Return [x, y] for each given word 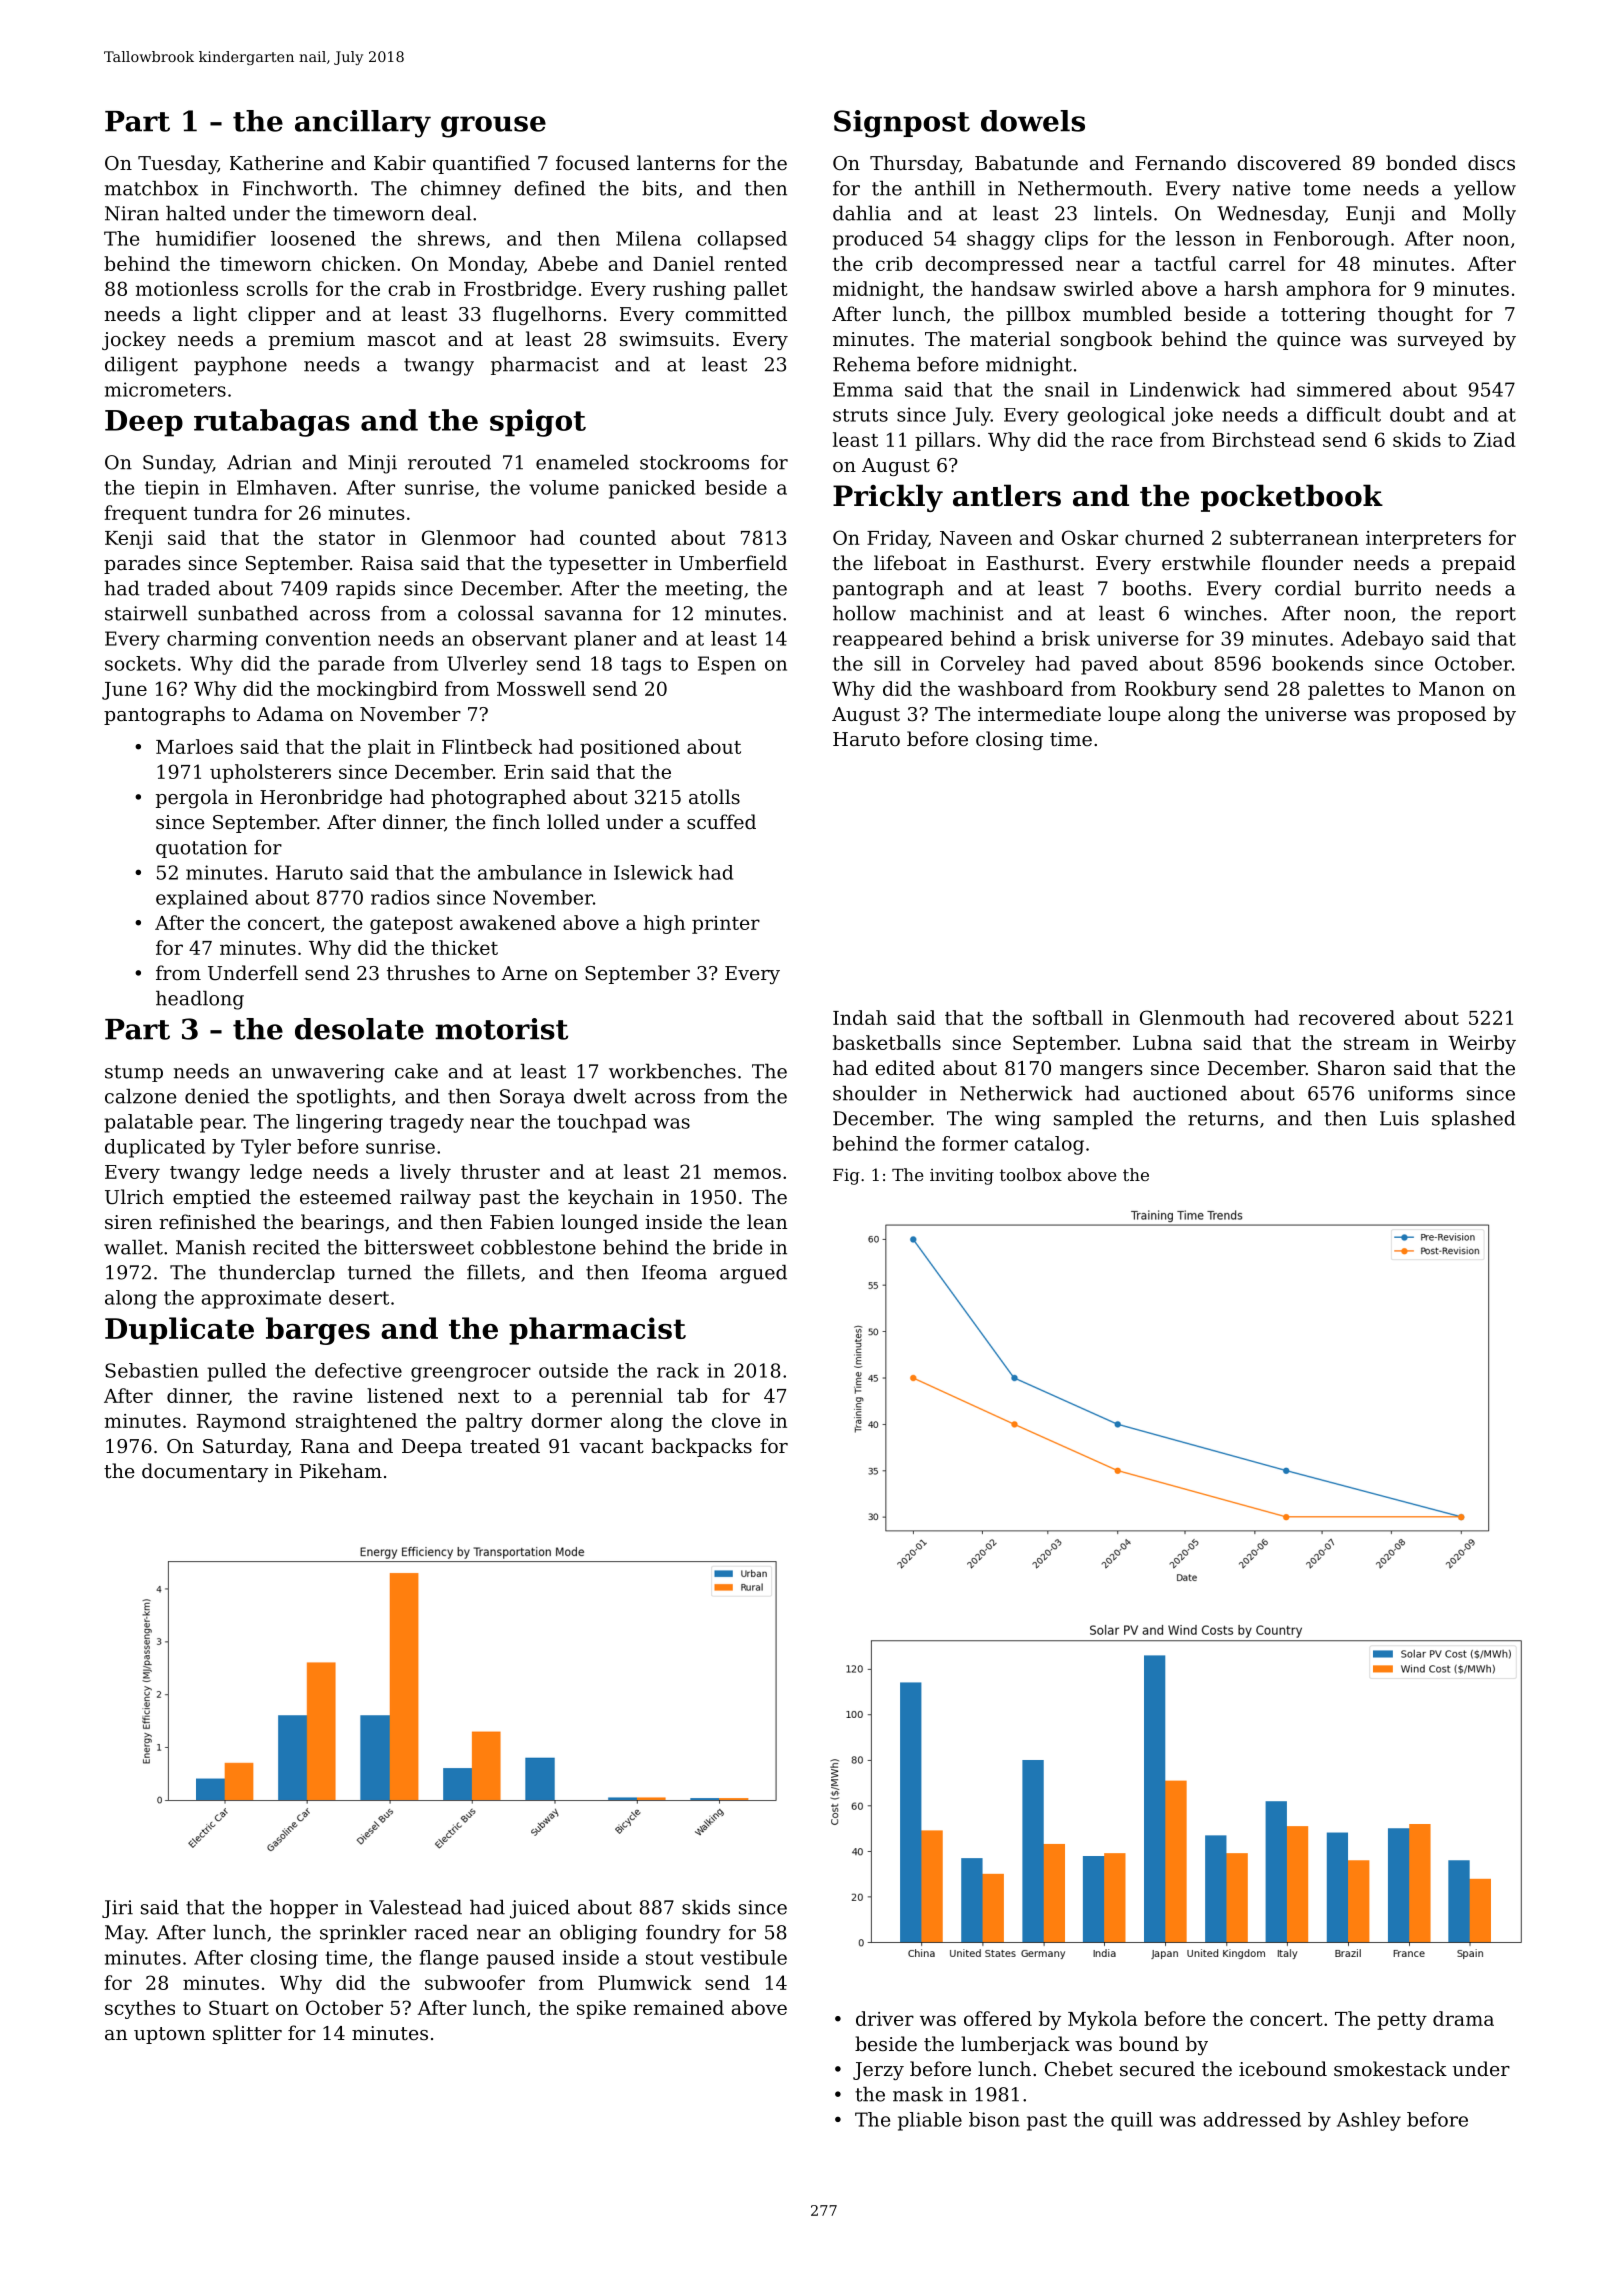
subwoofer [475, 1982]
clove [736, 1420]
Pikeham [341, 1470]
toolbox [1031, 1174]
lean [767, 1221]
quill [1132, 2121]
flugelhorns [547, 315]
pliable [930, 2121]
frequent [145, 514]
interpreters [1423, 540]
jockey [134, 340]
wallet [133, 1247]
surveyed [1441, 340]
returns [1223, 1119]
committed [736, 313]
